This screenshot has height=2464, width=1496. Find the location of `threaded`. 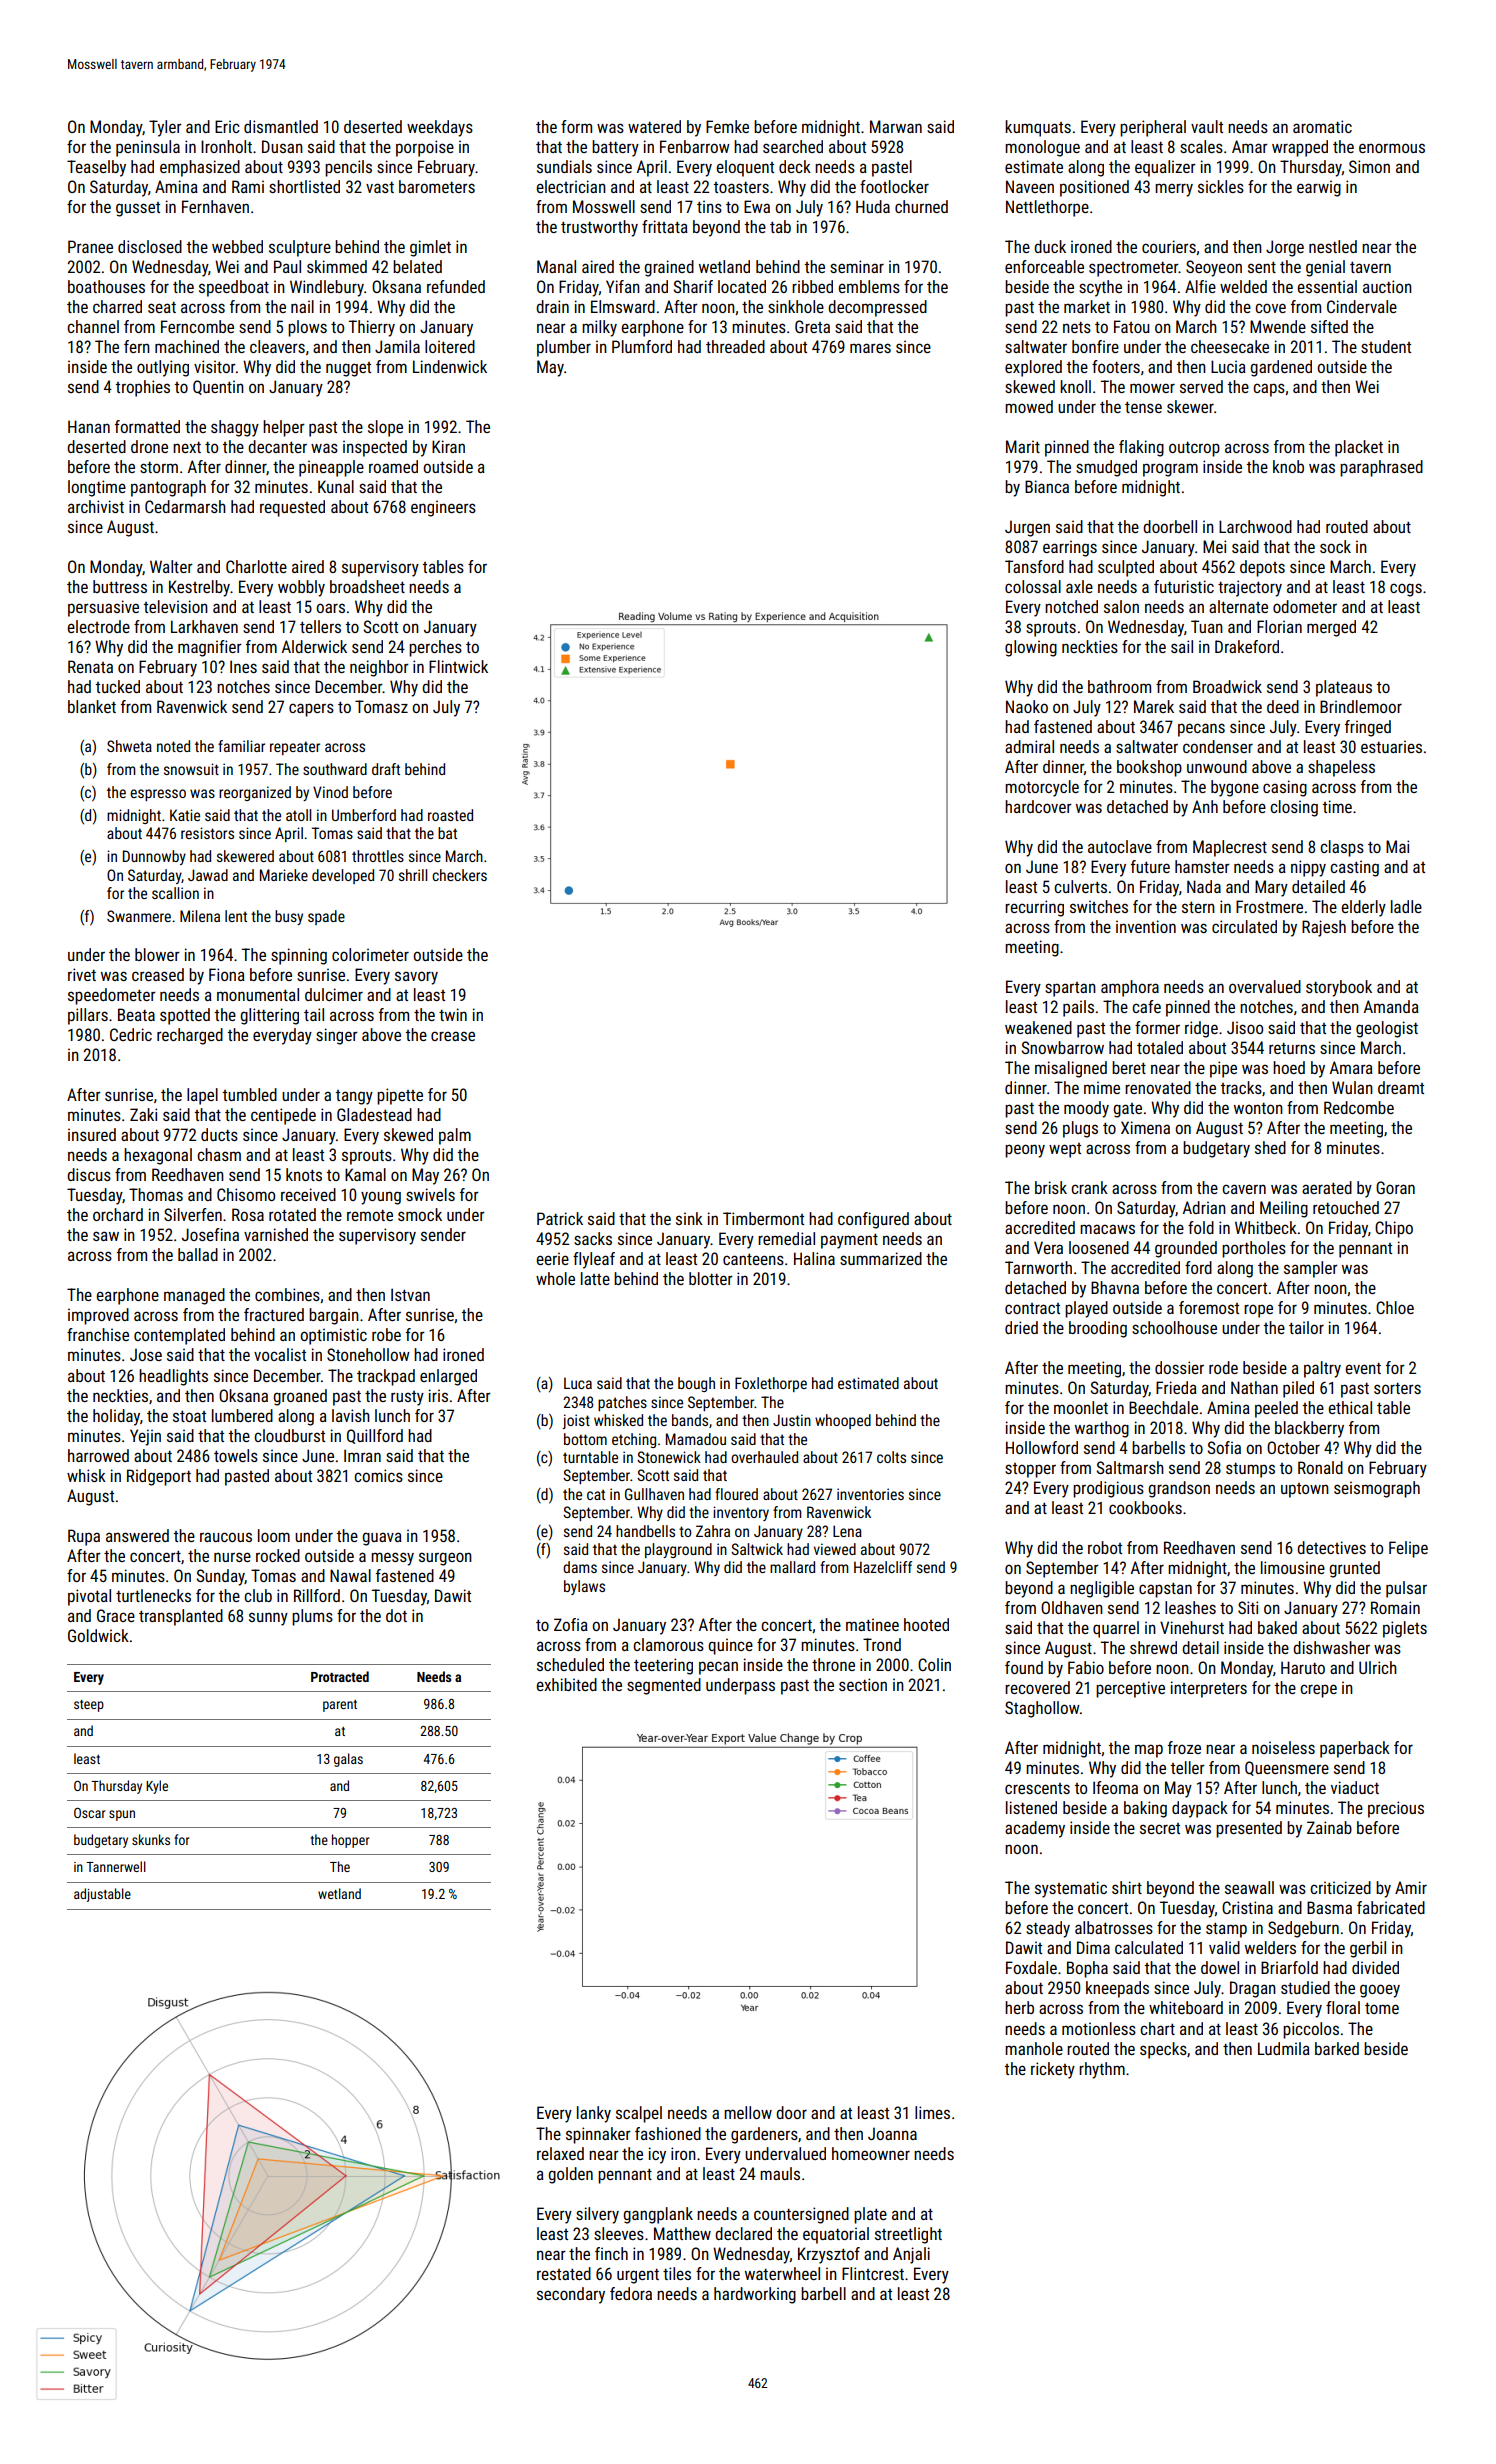

threaded is located at coordinates (735, 346).
